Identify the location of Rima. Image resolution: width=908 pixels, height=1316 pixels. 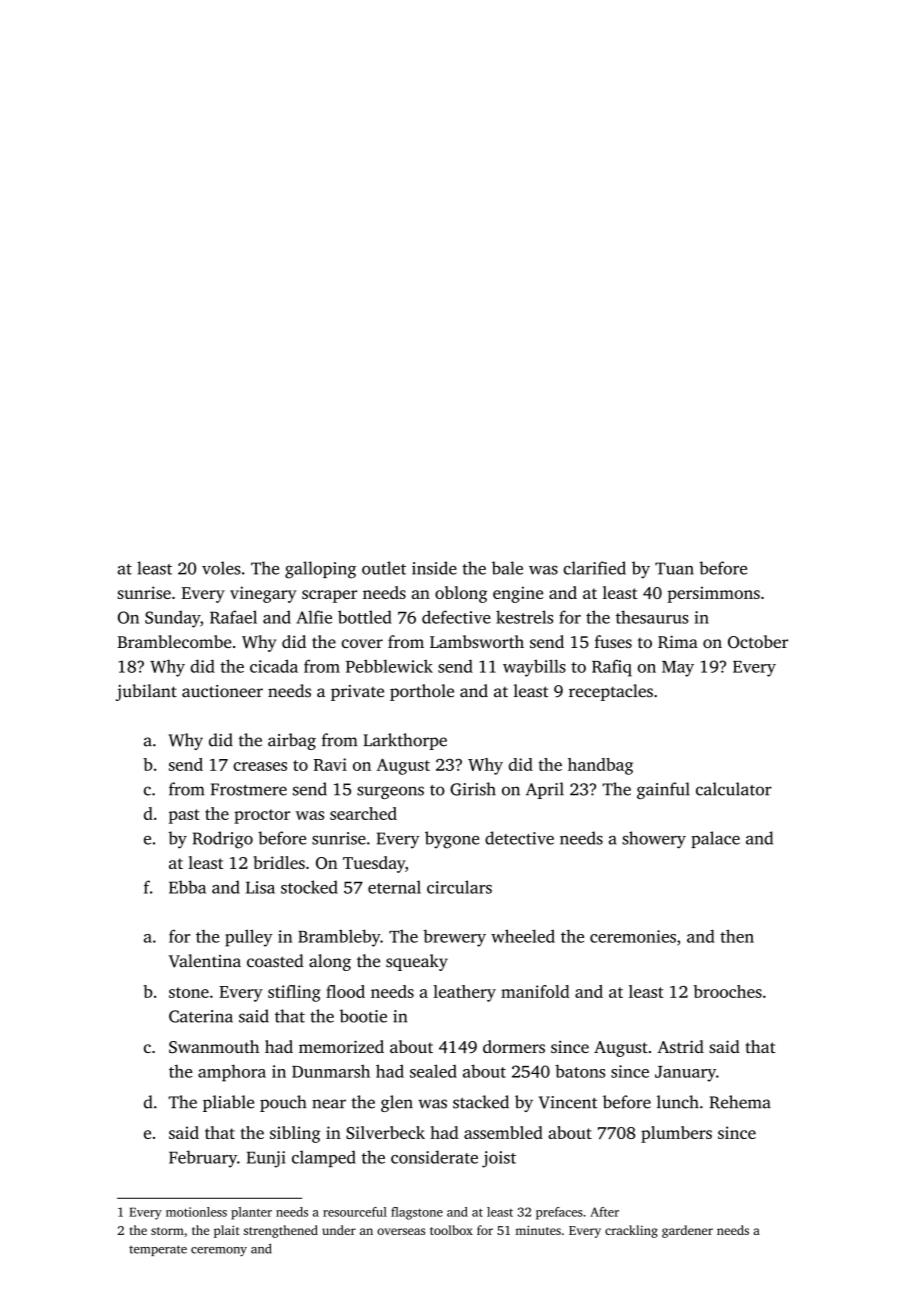
(678, 641).
